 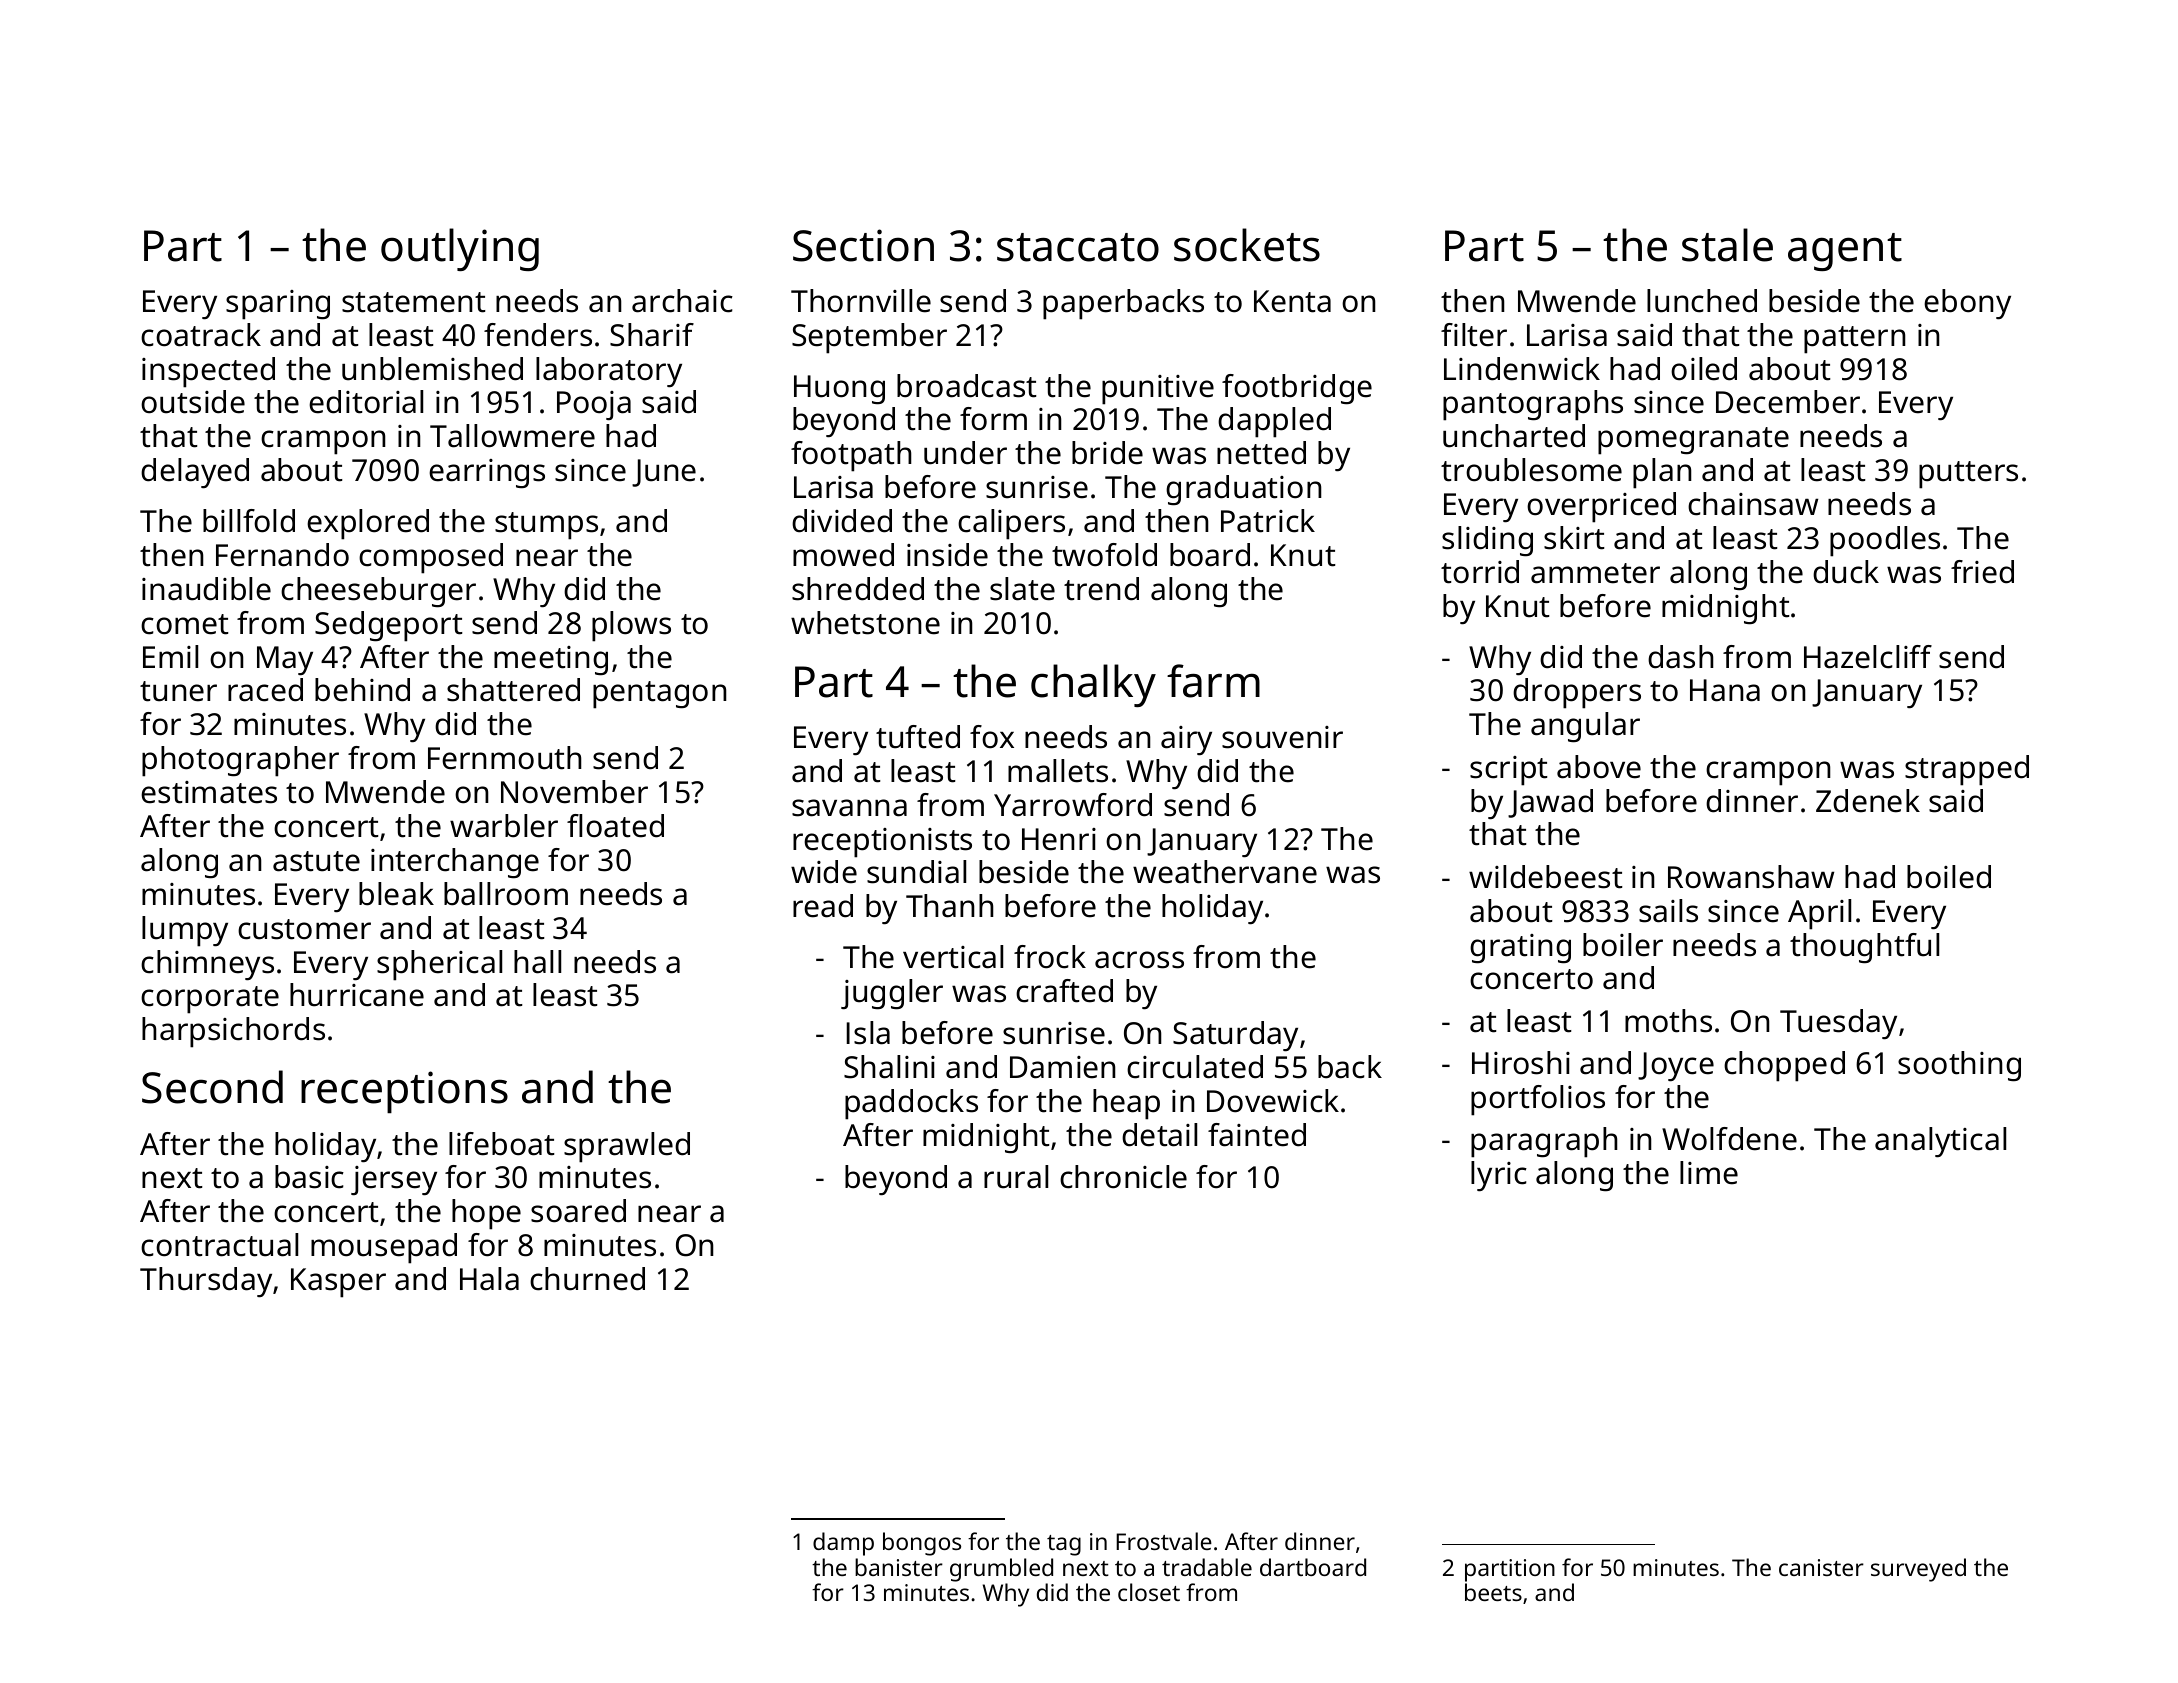 I want to click on damp, so click(x=843, y=1544).
